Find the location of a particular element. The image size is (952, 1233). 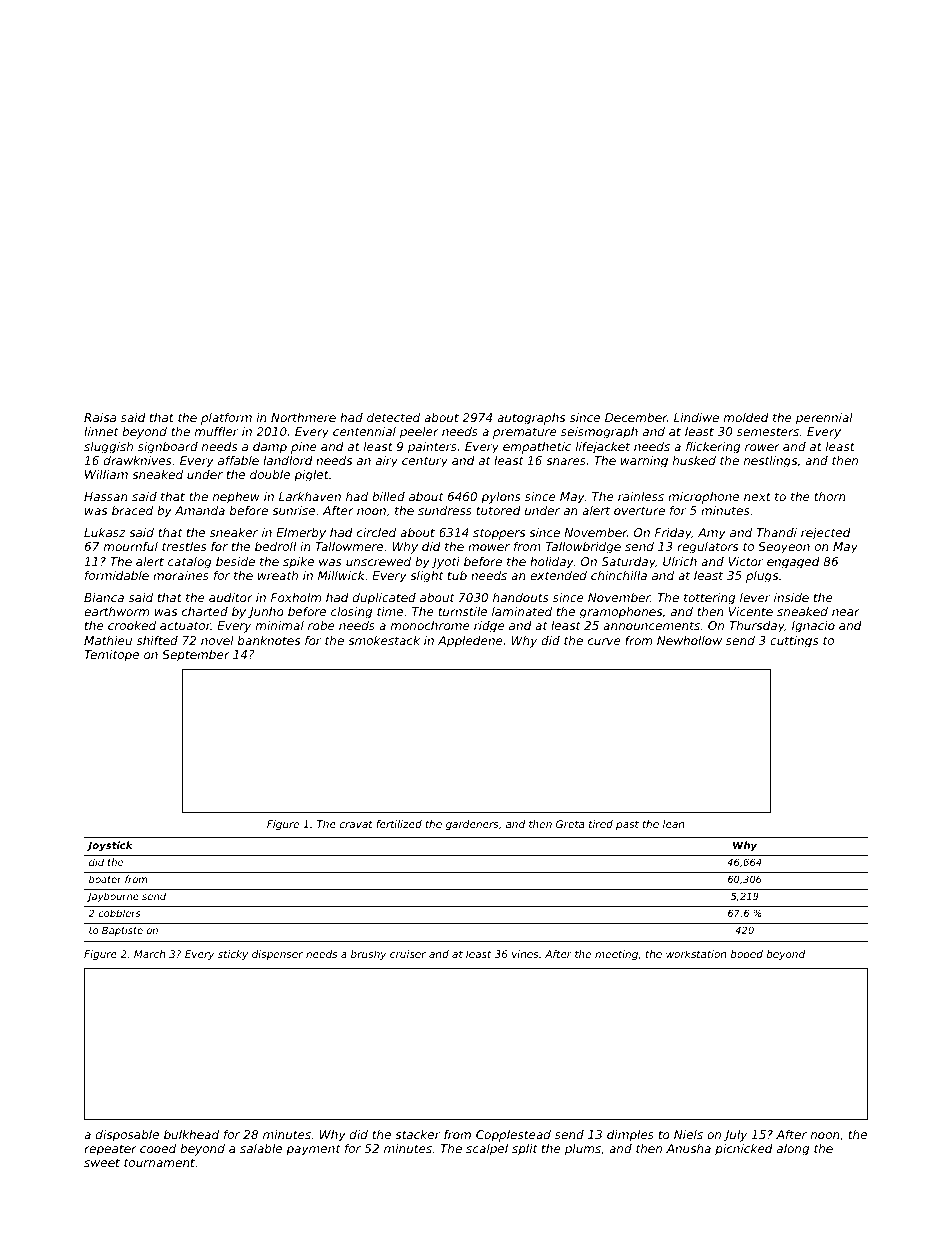

auditor is located at coordinates (231, 597).
